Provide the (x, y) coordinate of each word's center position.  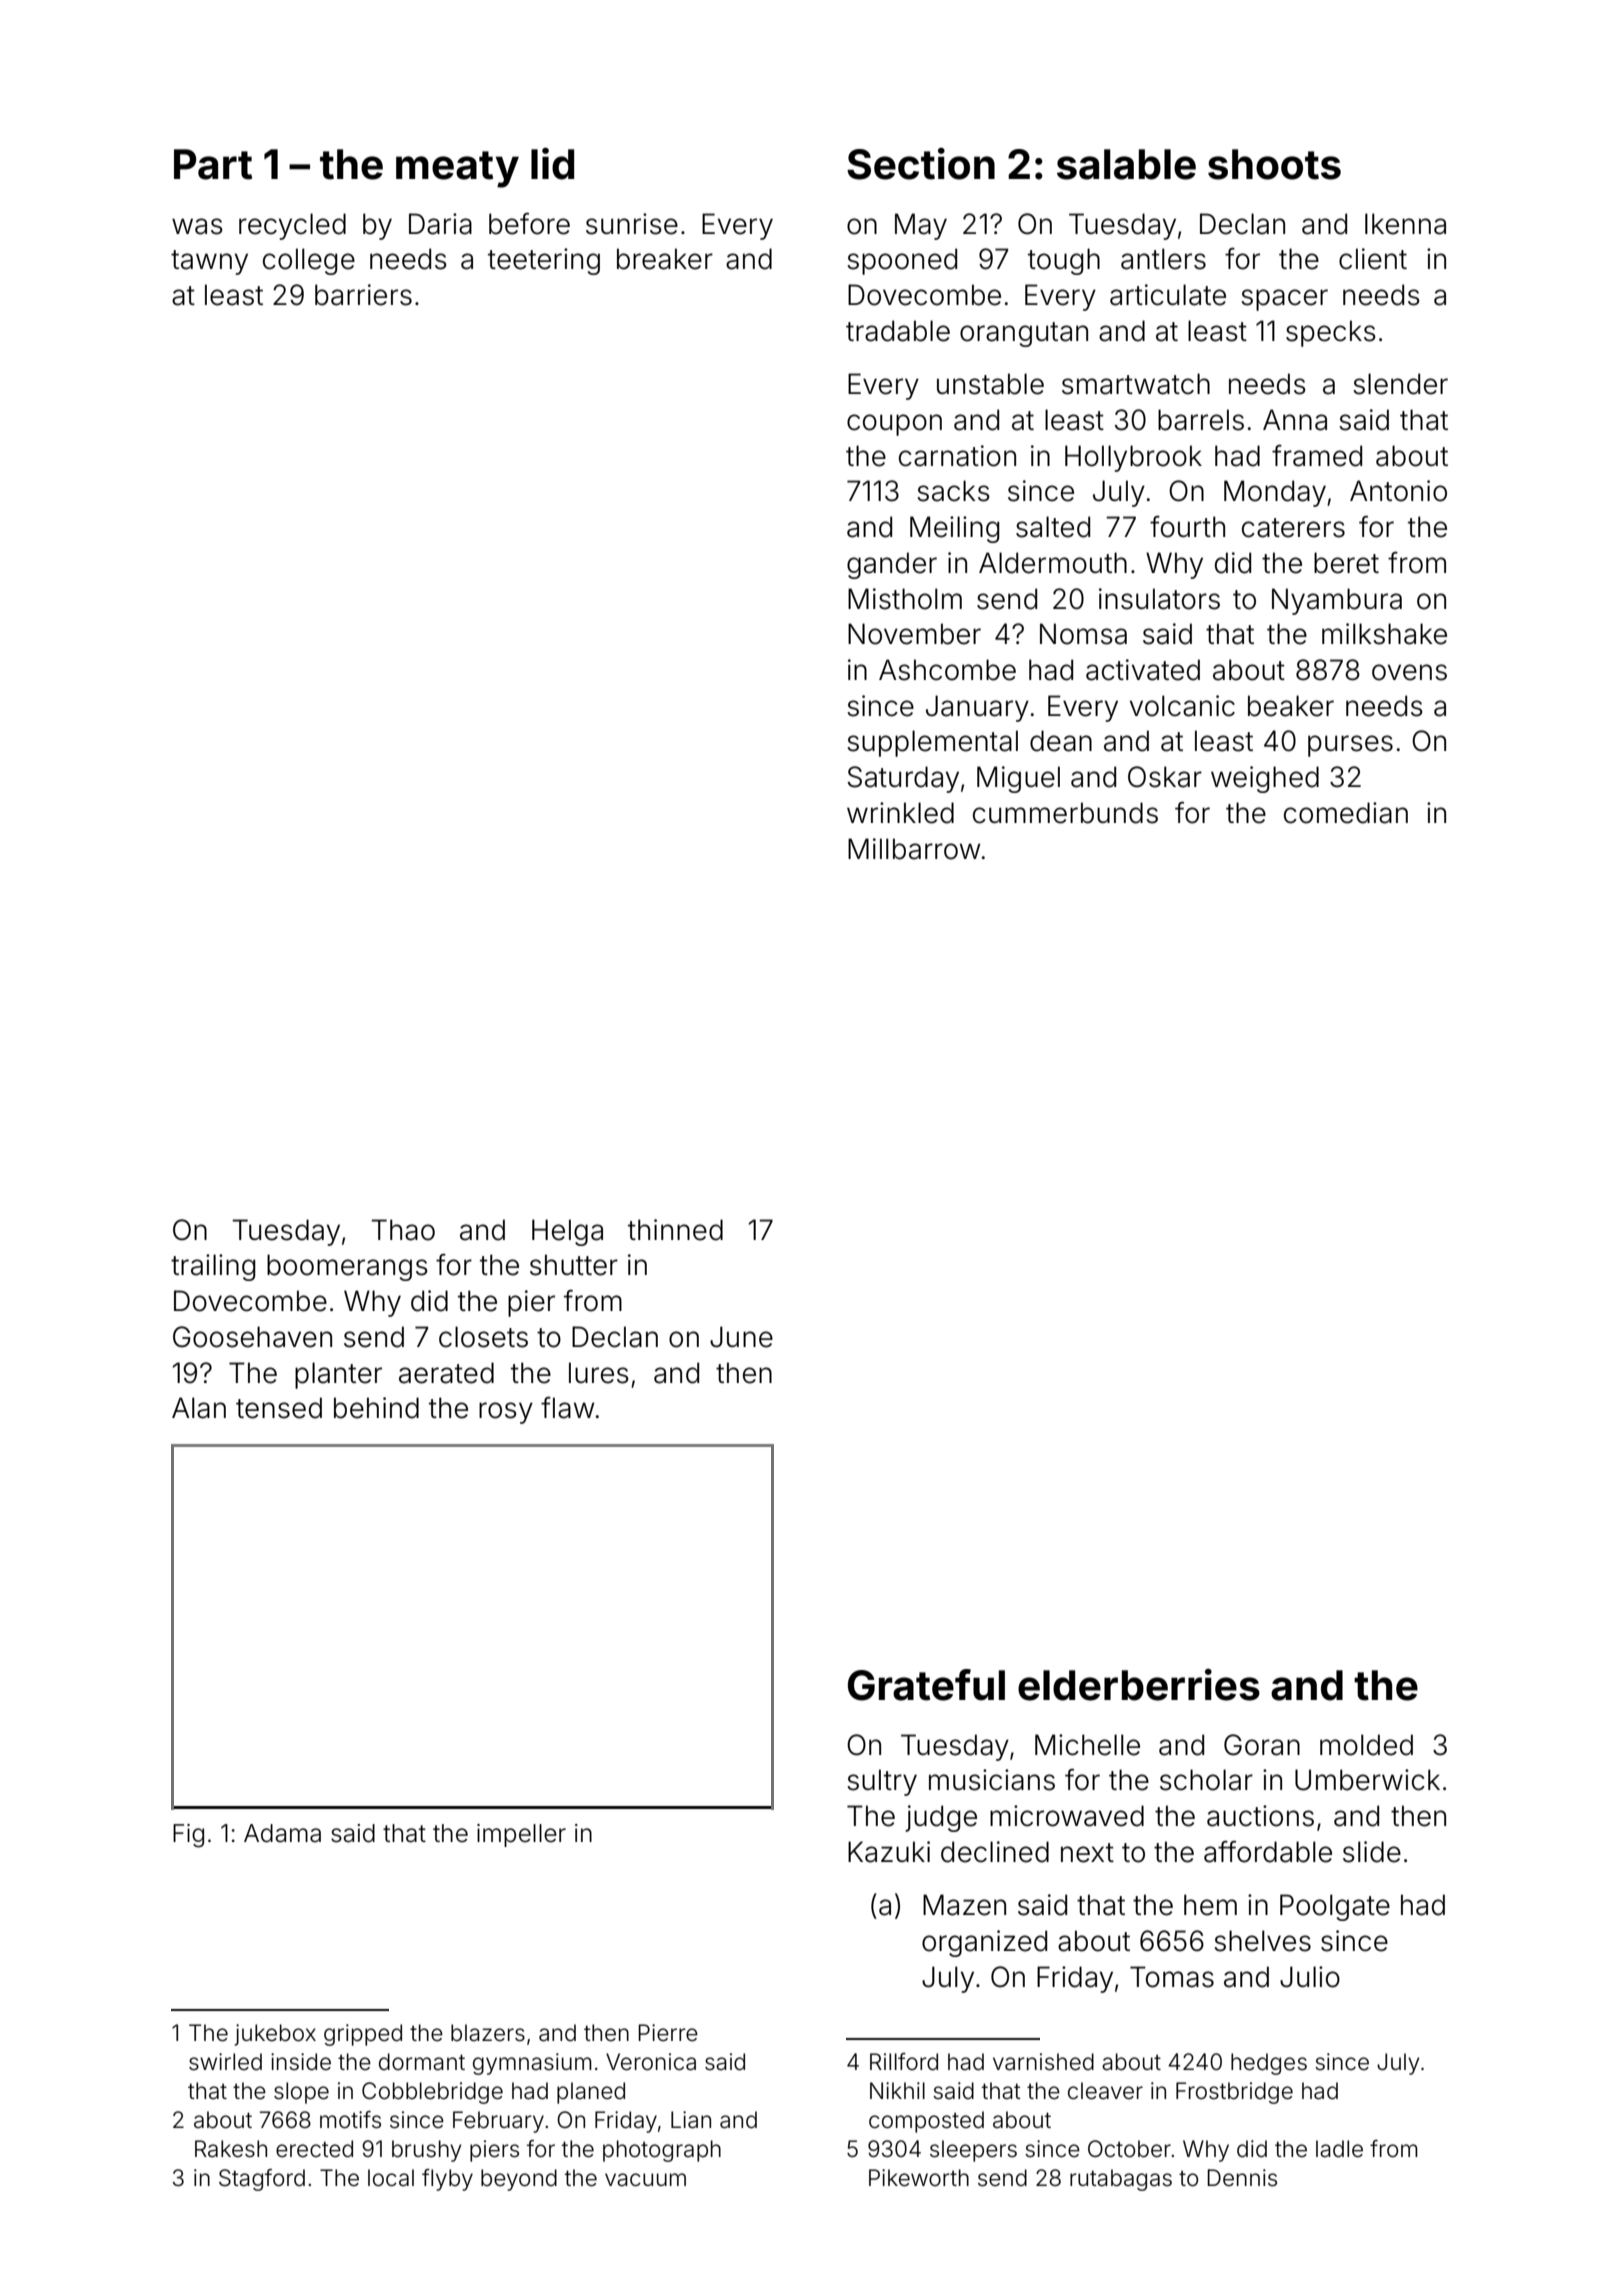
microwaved (1067, 1816)
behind (376, 1408)
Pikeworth (919, 2178)
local (391, 2178)
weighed (1265, 779)
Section (921, 164)
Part (213, 164)
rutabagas (1121, 2180)
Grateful (926, 1685)
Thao (403, 1230)
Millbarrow (914, 849)
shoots (1274, 164)
